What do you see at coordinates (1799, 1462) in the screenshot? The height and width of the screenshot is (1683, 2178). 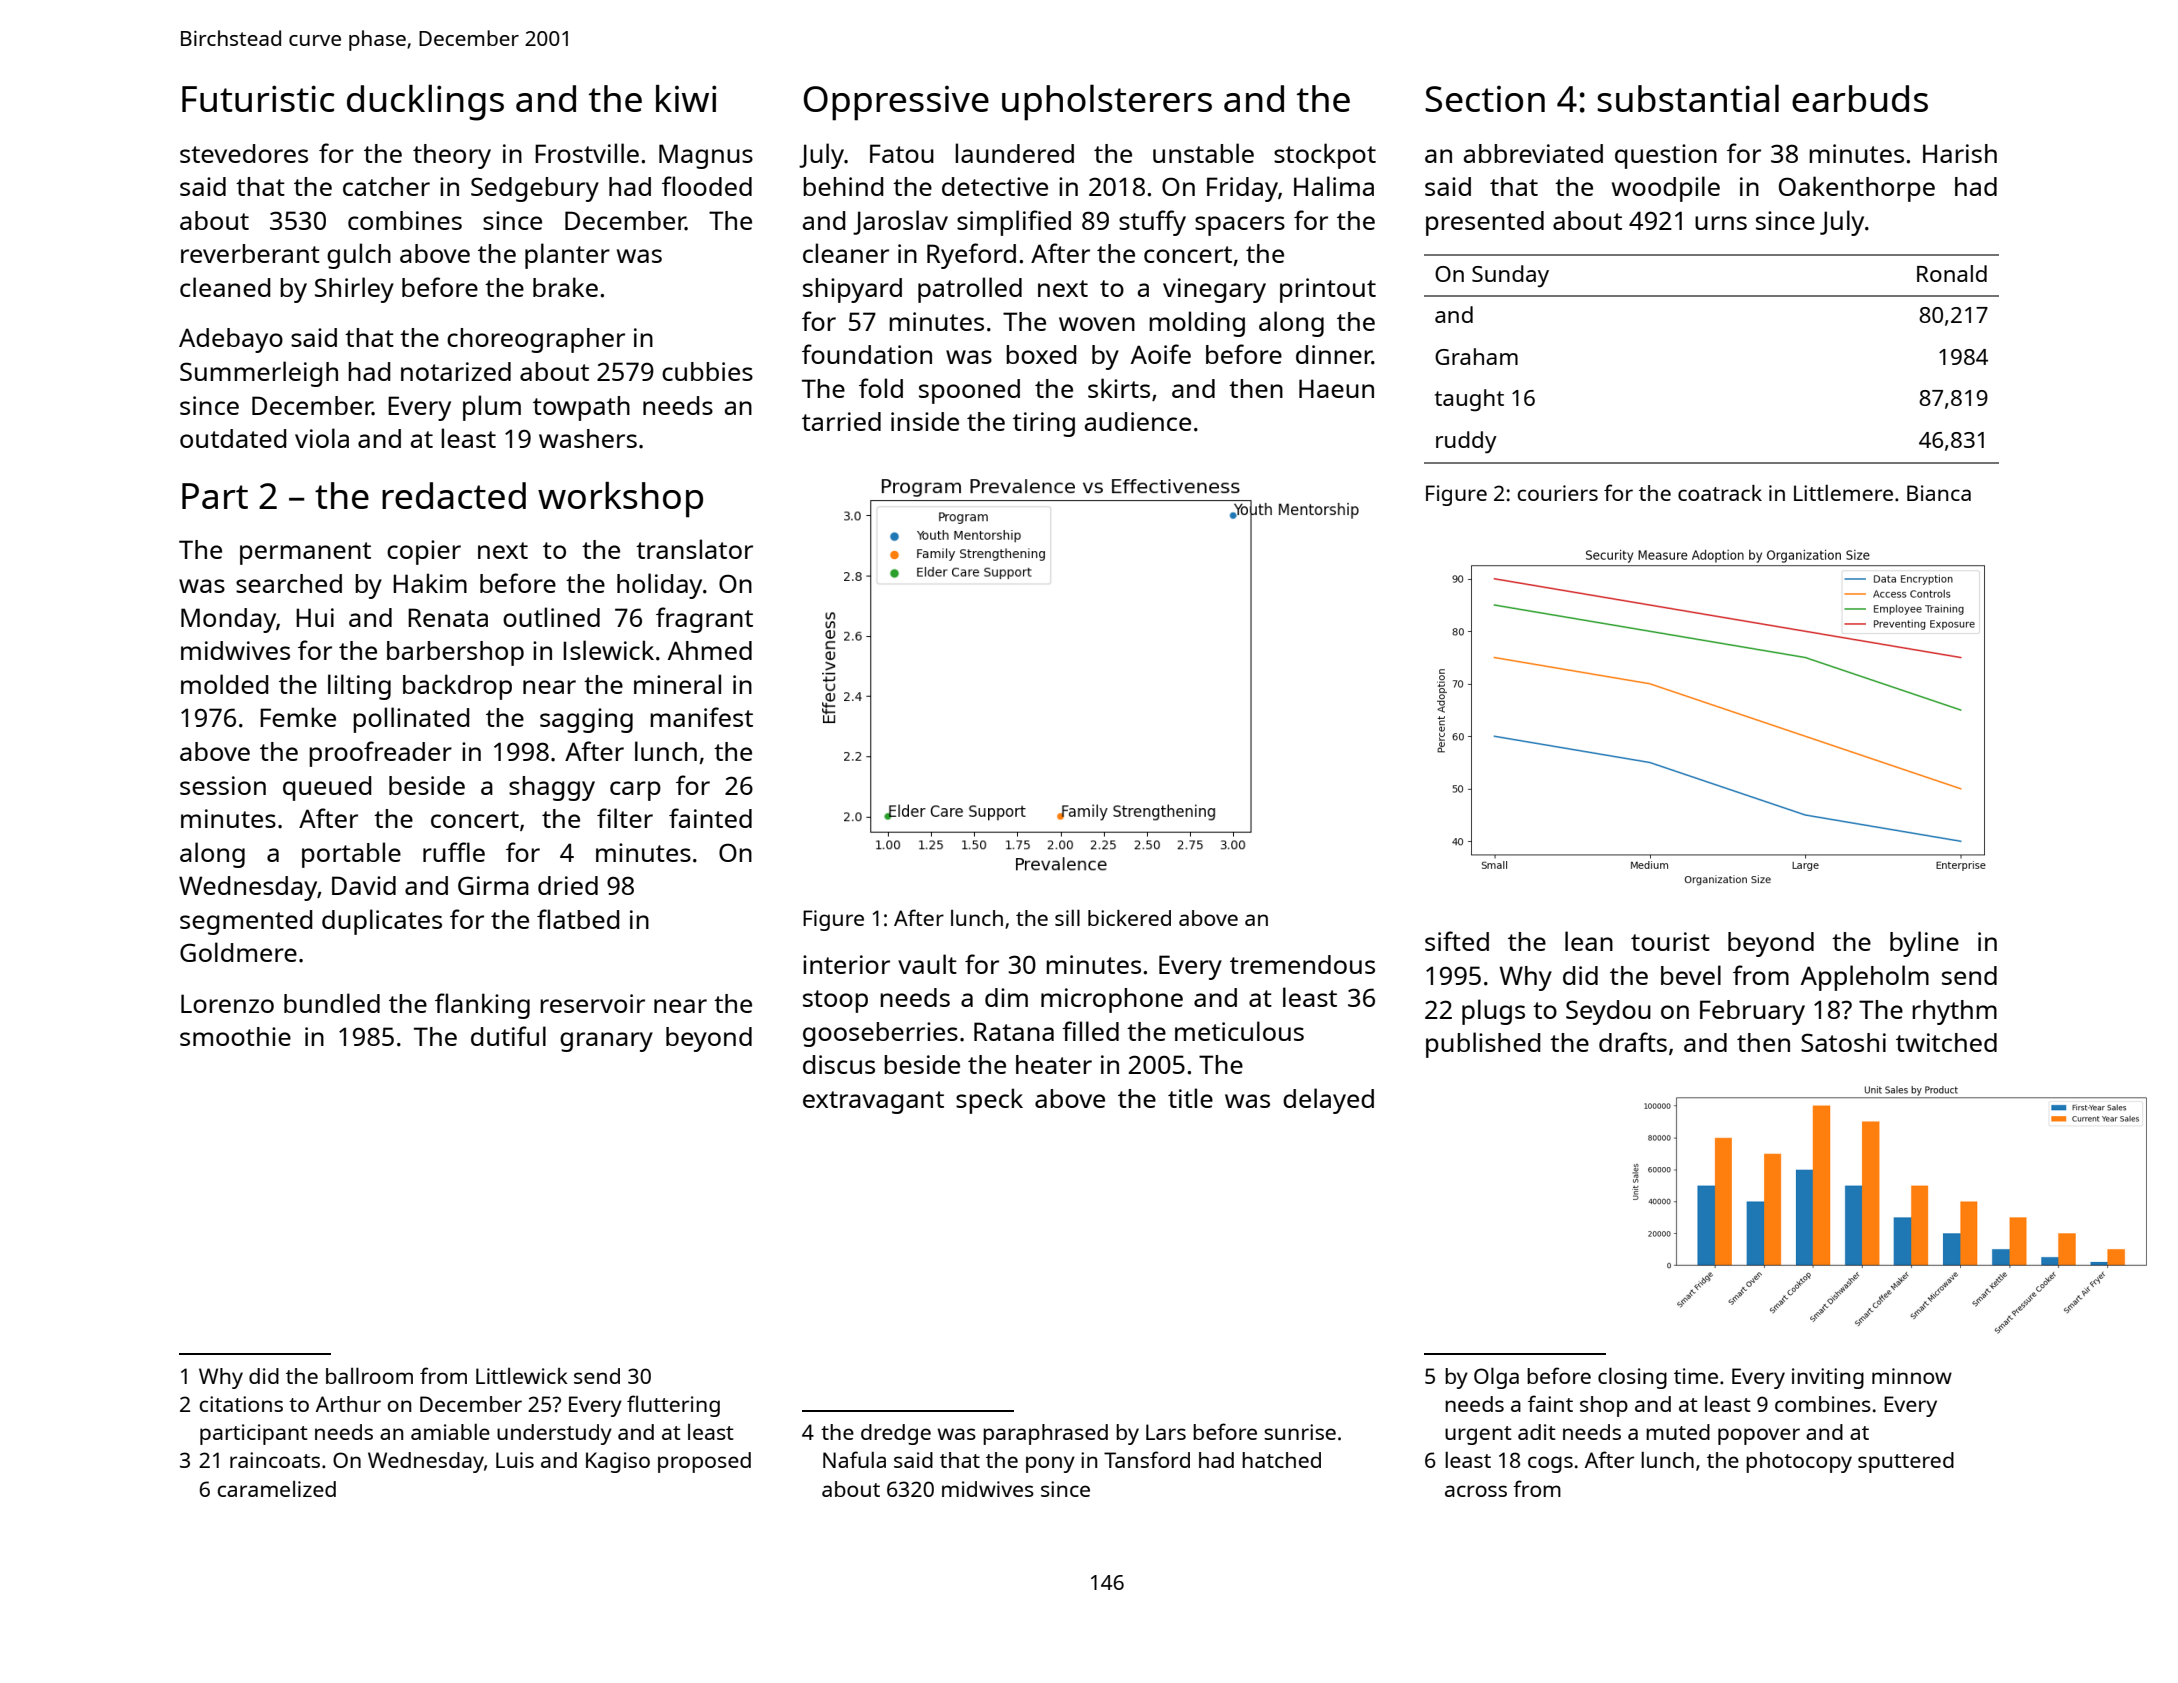 I see `photocopy` at bounding box center [1799, 1462].
